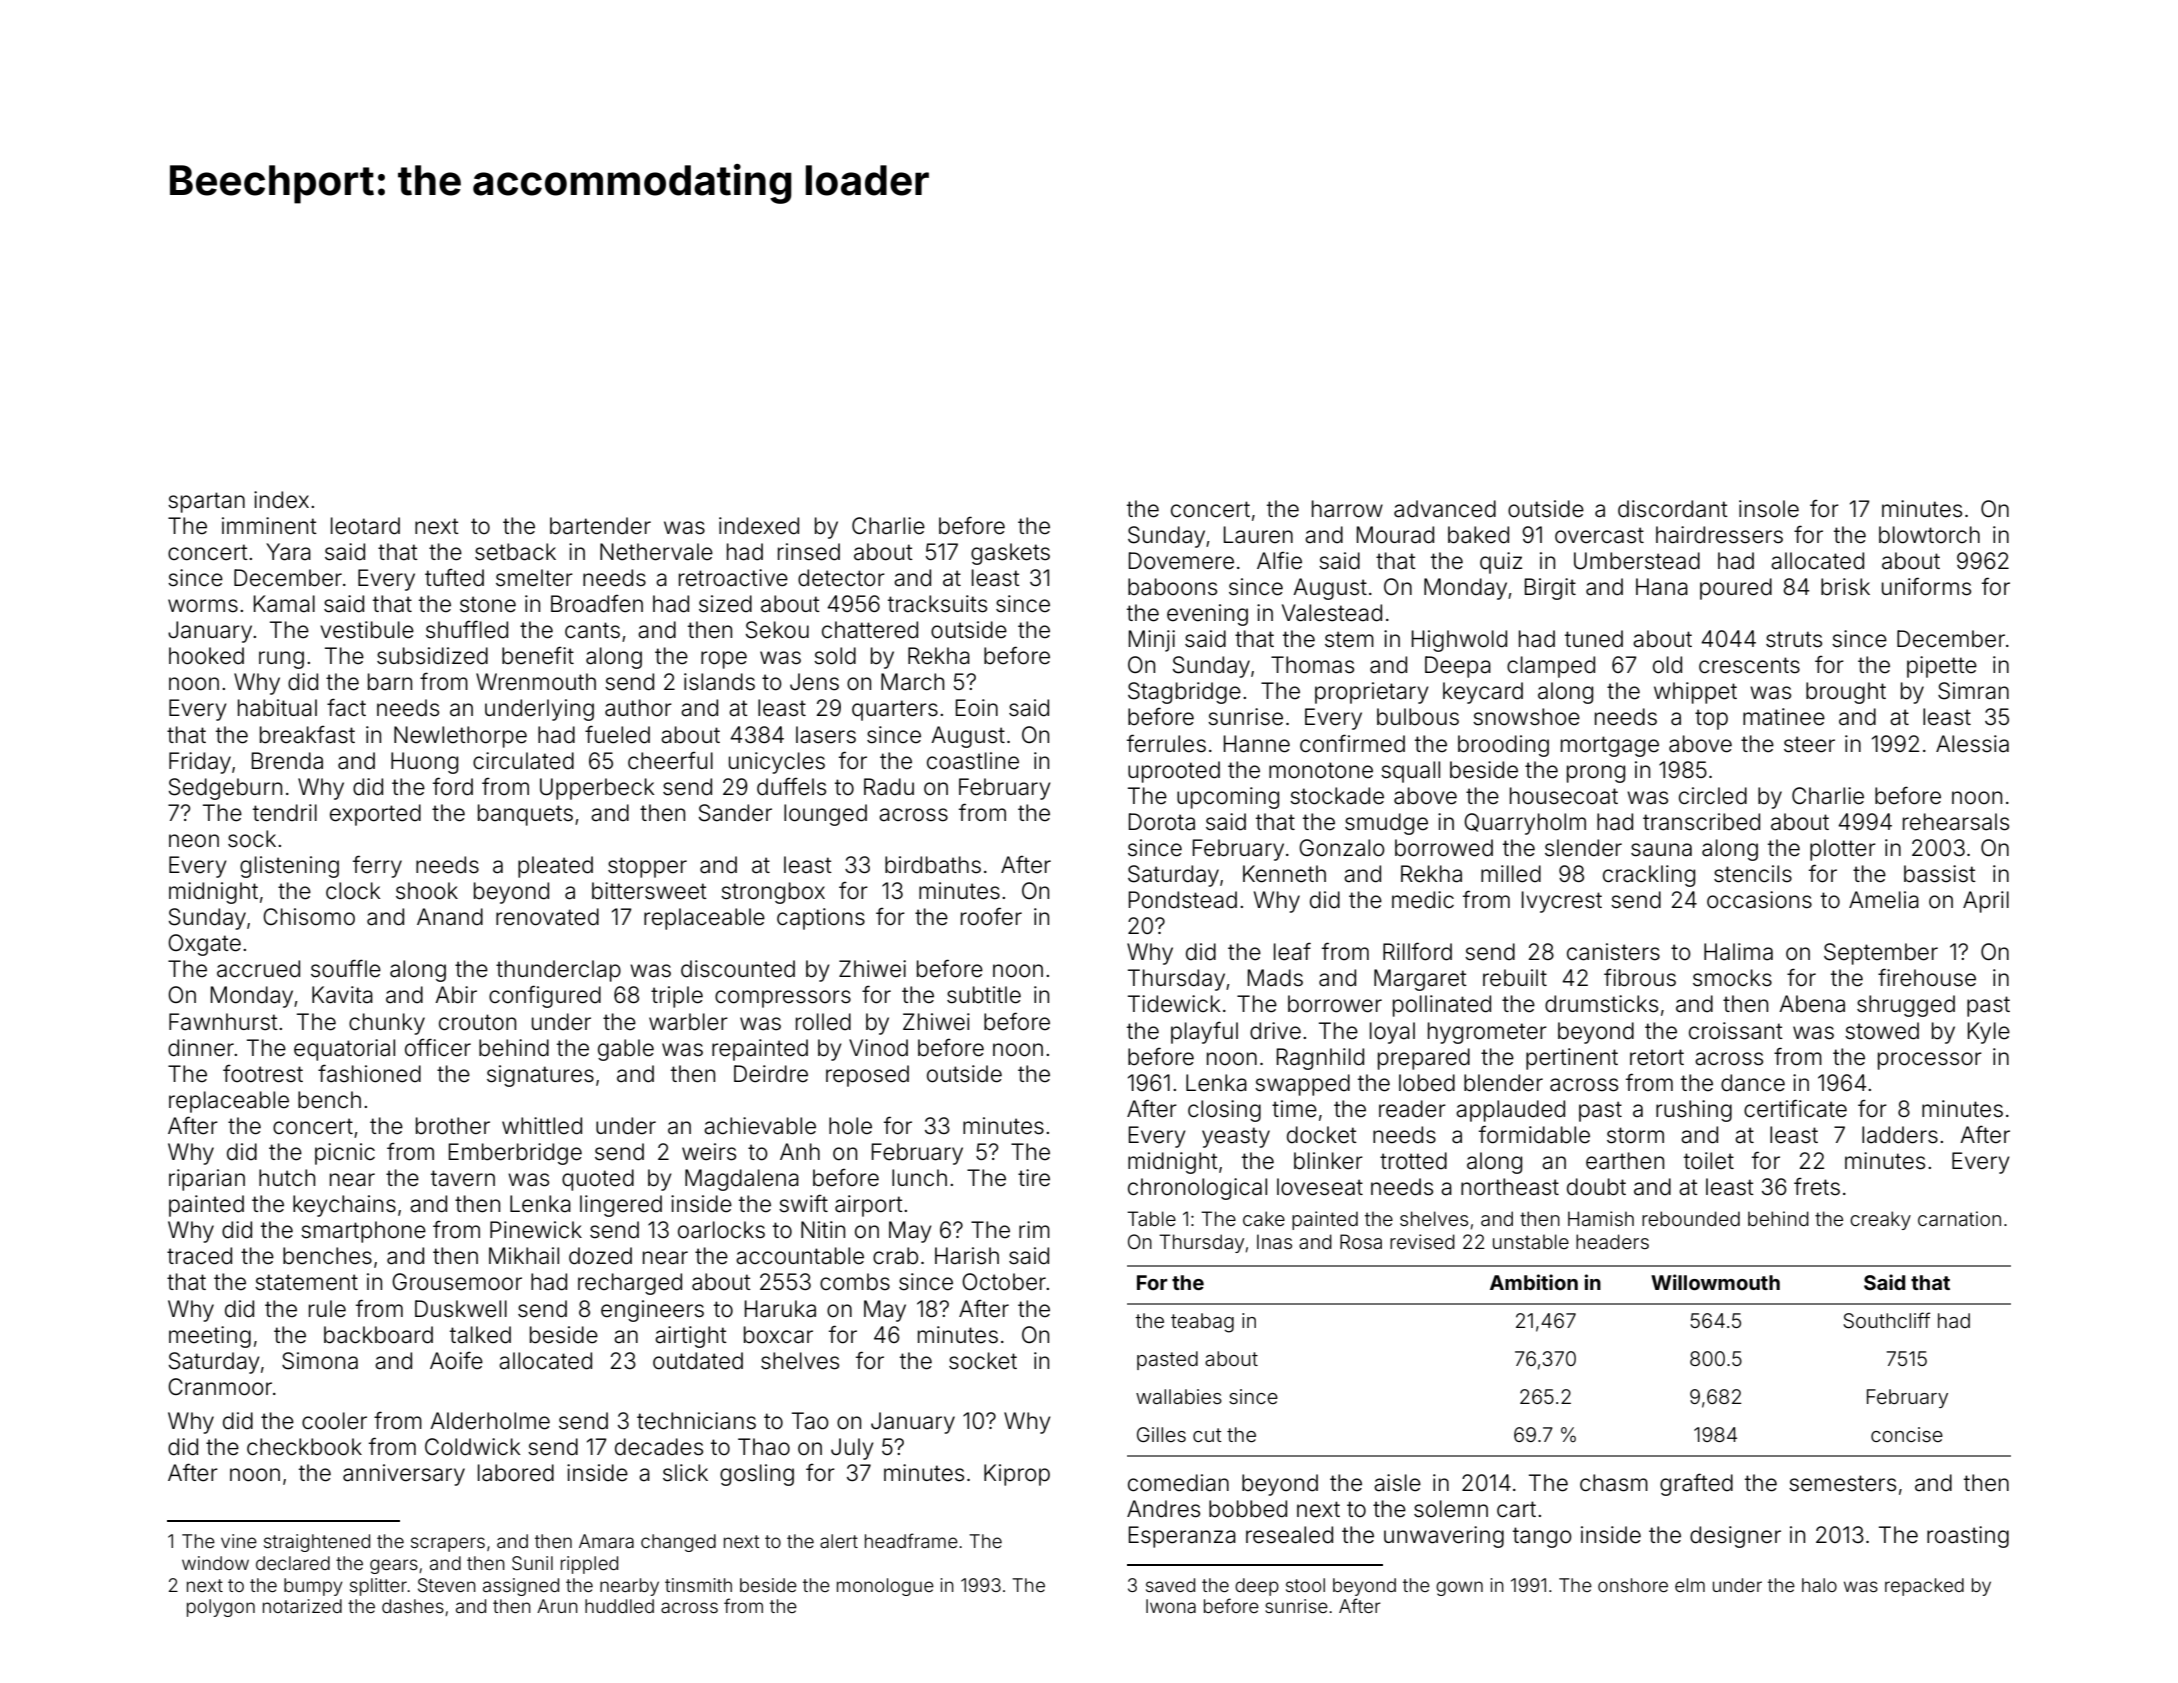  Describe the element at coordinates (1907, 1434) in the screenshot. I see `concise` at that location.
